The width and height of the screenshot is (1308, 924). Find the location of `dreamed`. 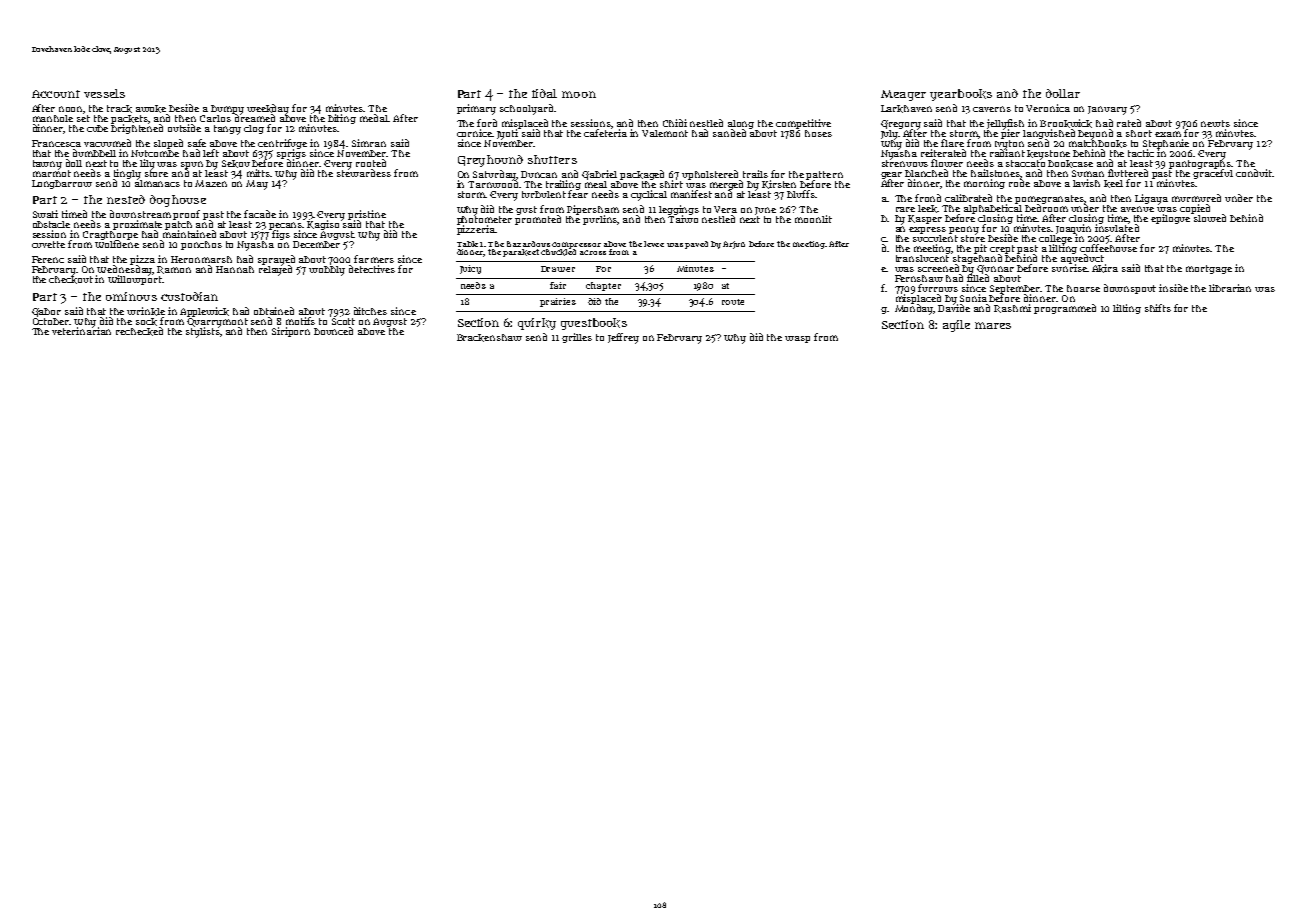

dreamed is located at coordinates (255, 118).
